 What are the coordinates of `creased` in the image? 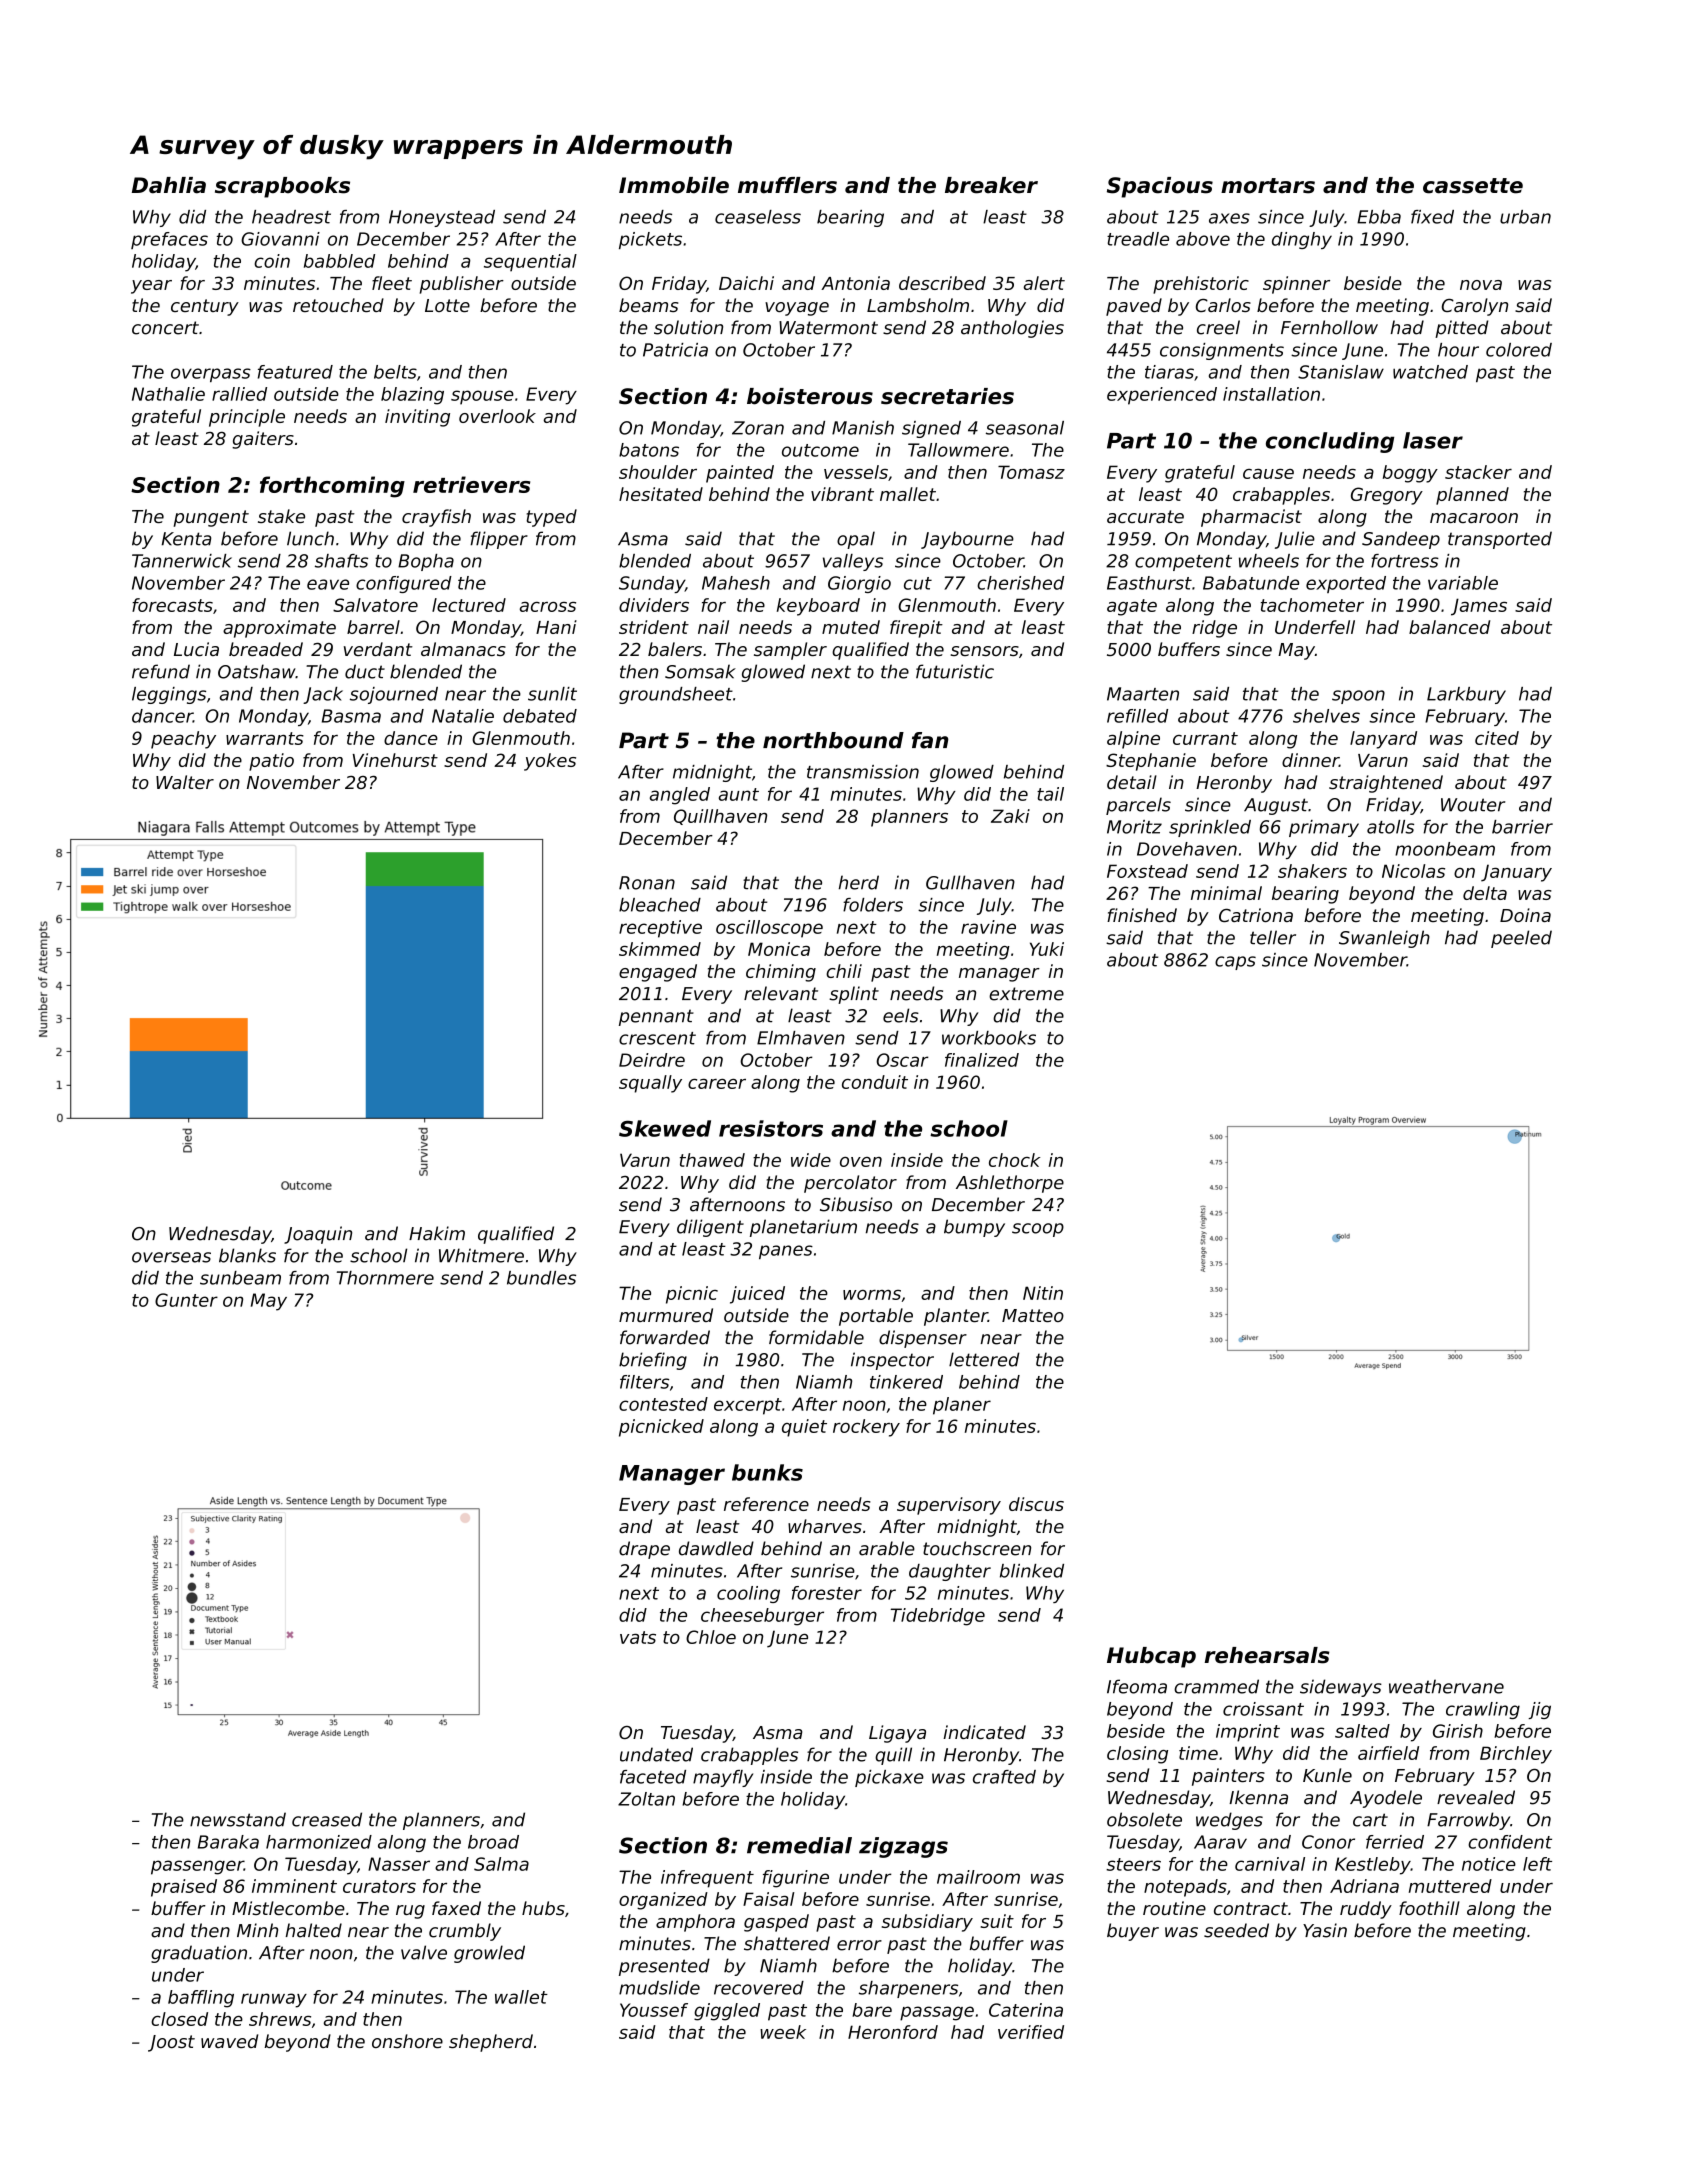 It's located at (327, 1819).
